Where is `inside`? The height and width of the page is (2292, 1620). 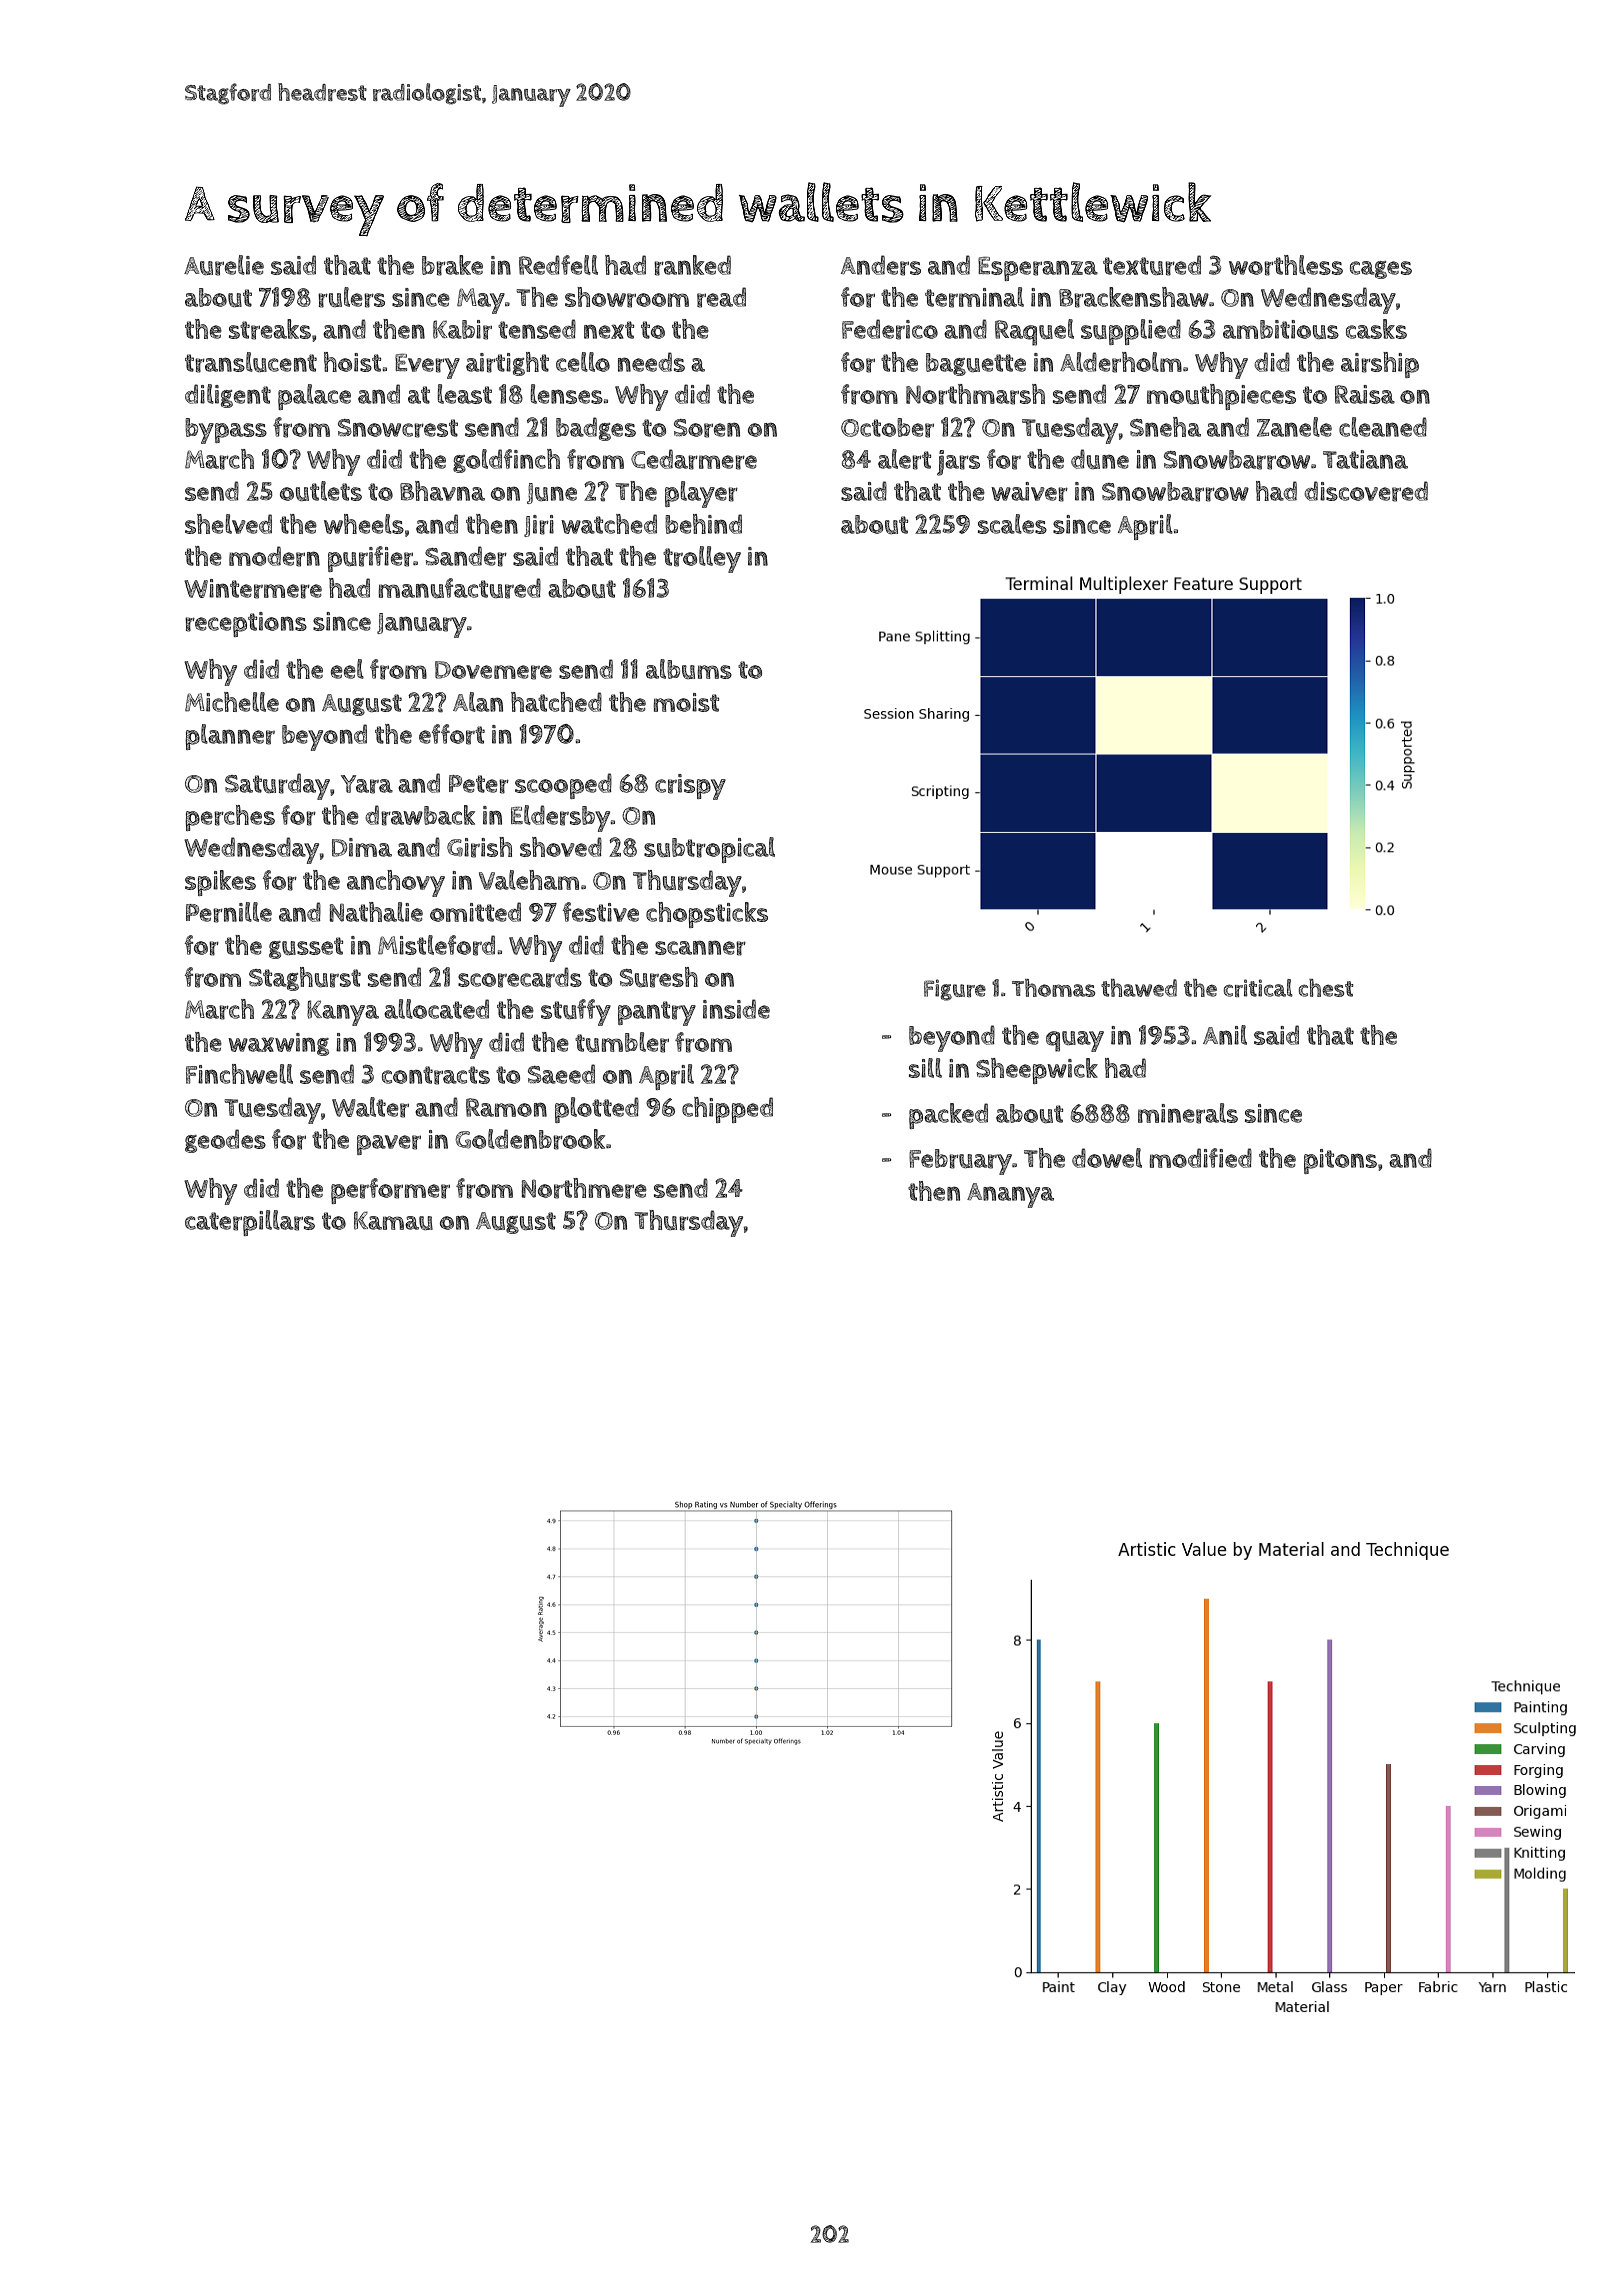
inside is located at coordinates (736, 1009).
